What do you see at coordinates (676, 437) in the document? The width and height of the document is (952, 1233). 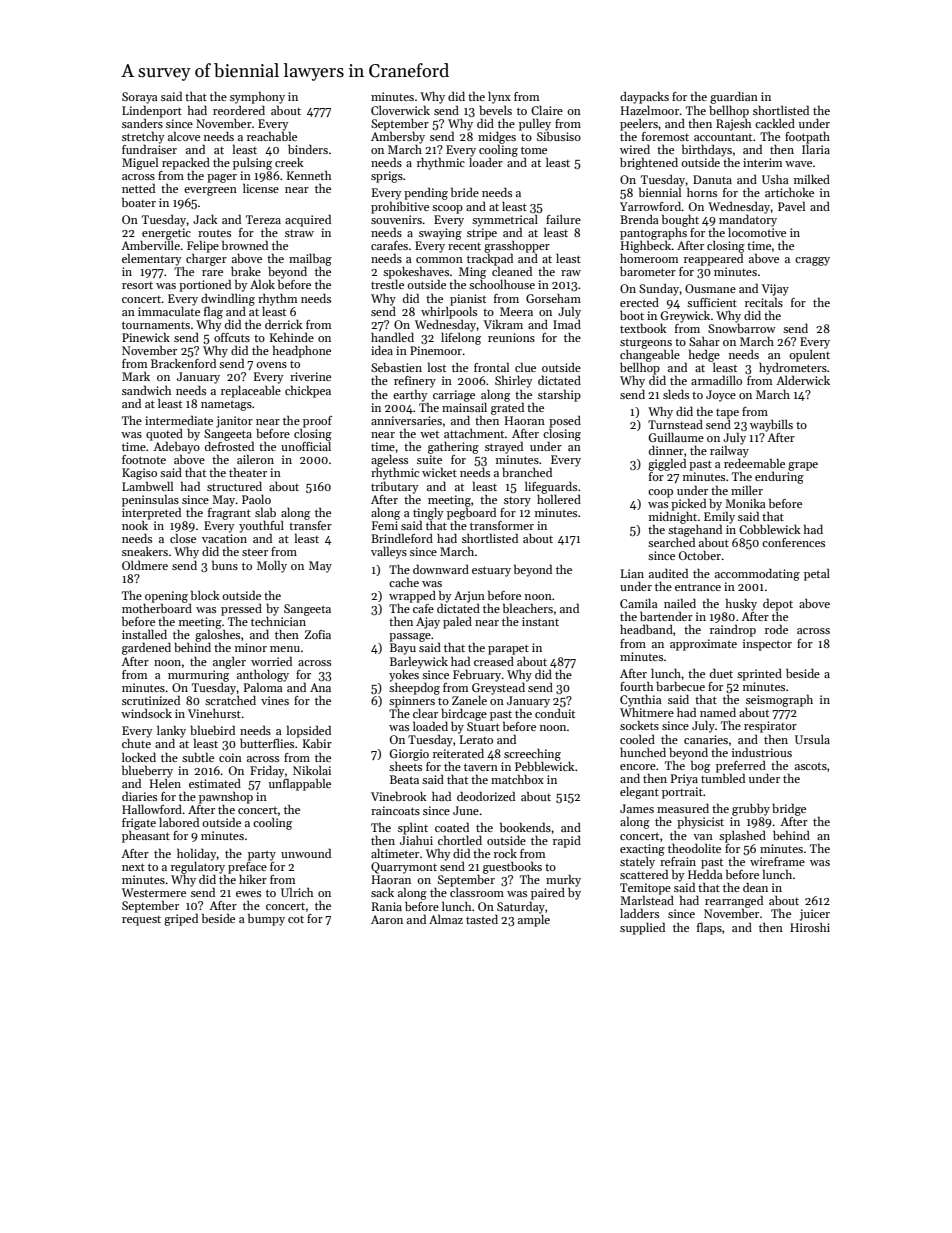 I see `Guillaume` at bounding box center [676, 437].
